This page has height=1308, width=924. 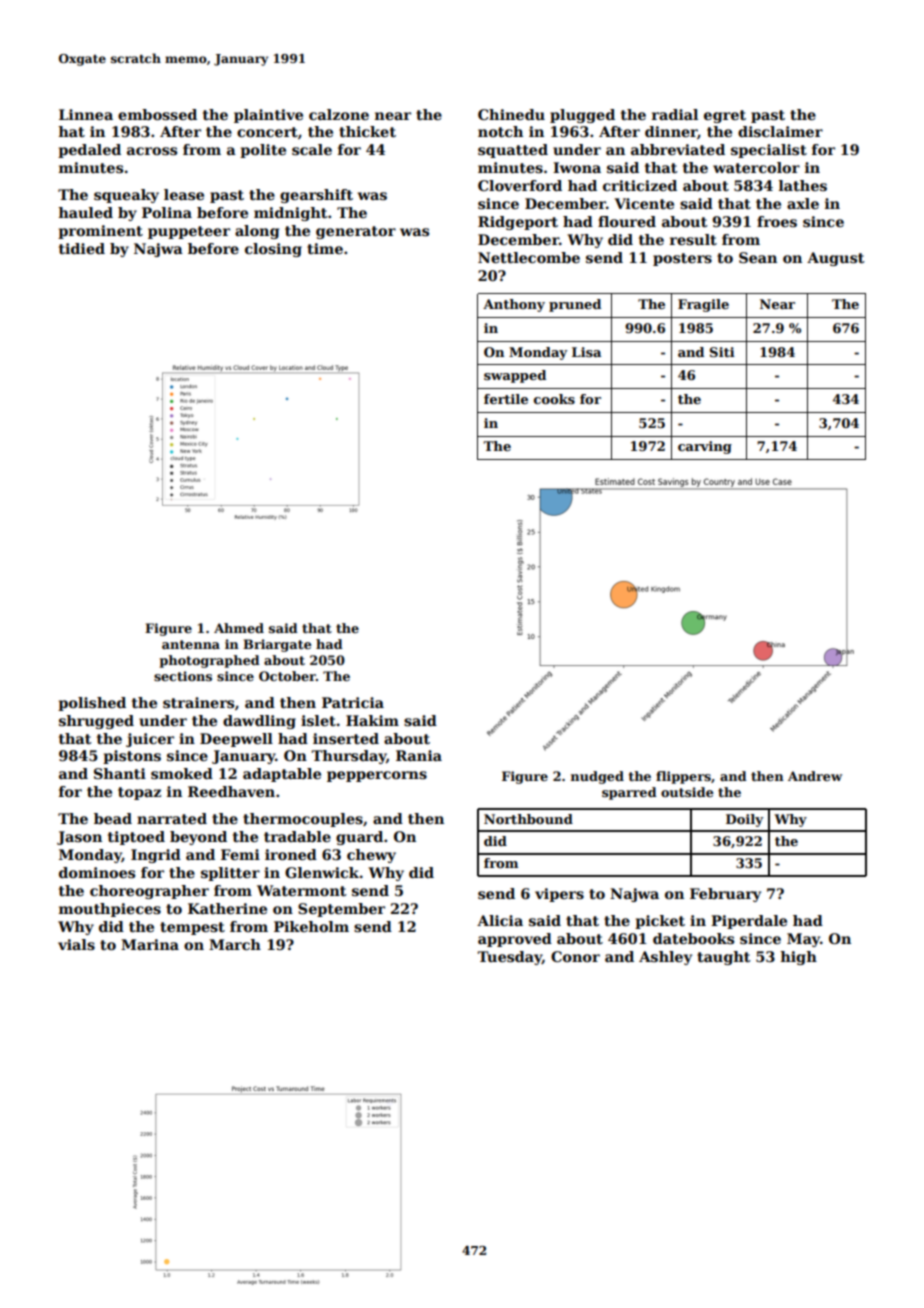 I want to click on Pikeholm, so click(x=311, y=926).
